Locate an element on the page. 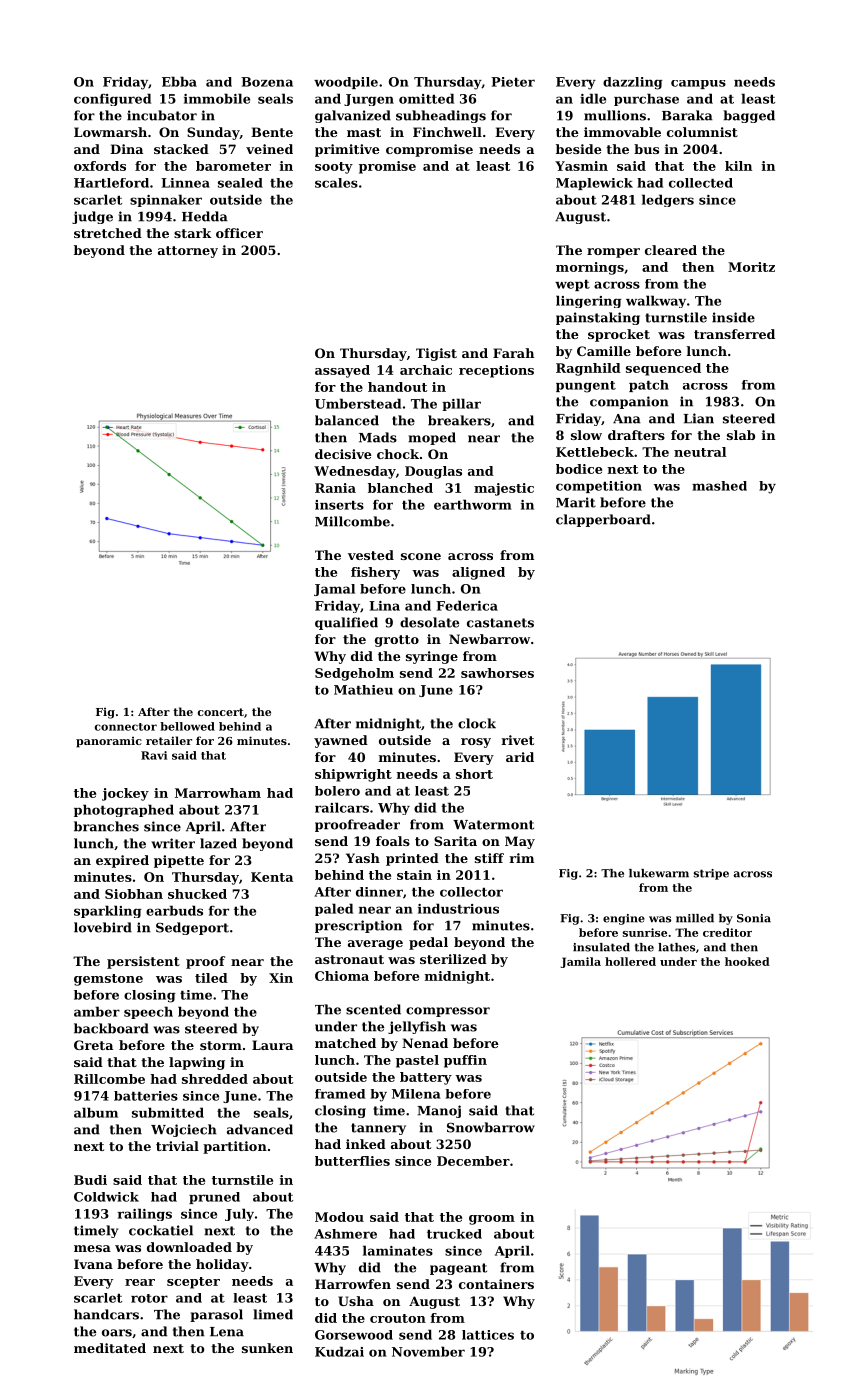  pageant is located at coordinates (458, 1269).
